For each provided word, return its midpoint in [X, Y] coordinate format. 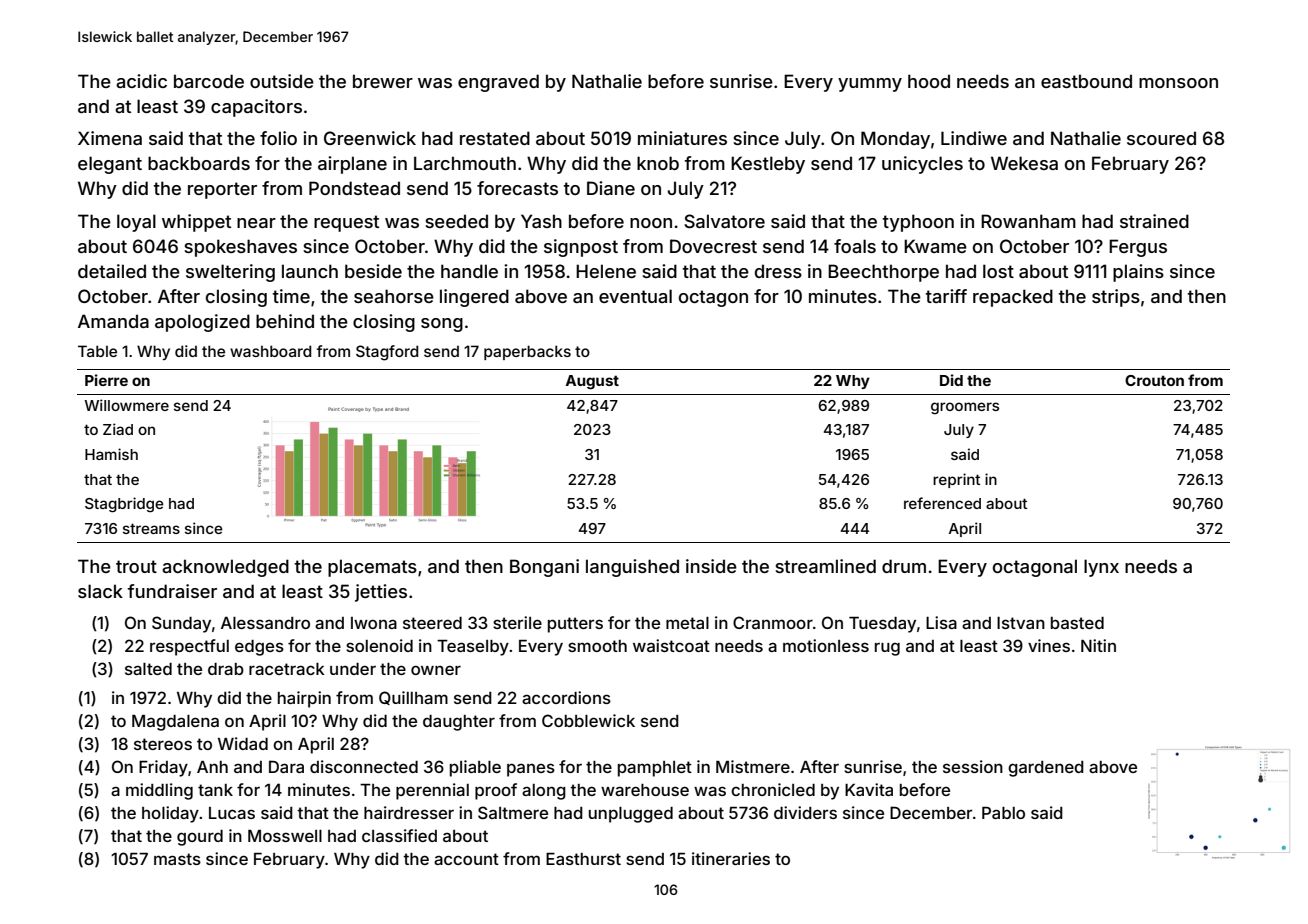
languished [632, 568]
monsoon [1178, 83]
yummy [870, 85]
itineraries [731, 858]
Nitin [1098, 645]
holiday [170, 814]
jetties [381, 593]
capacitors [256, 108]
